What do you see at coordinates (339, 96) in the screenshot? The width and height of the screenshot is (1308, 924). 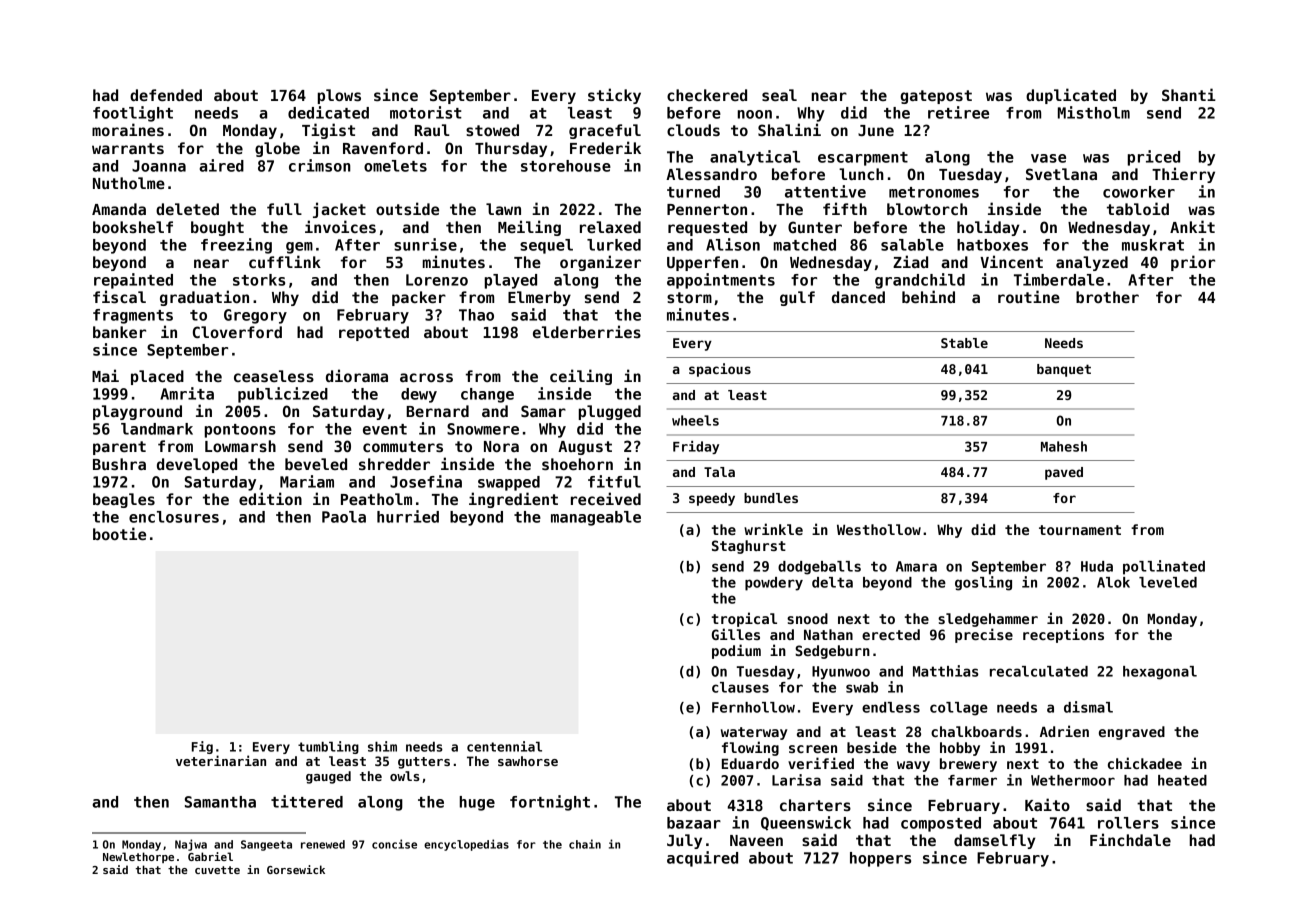 I see `plows` at bounding box center [339, 96].
